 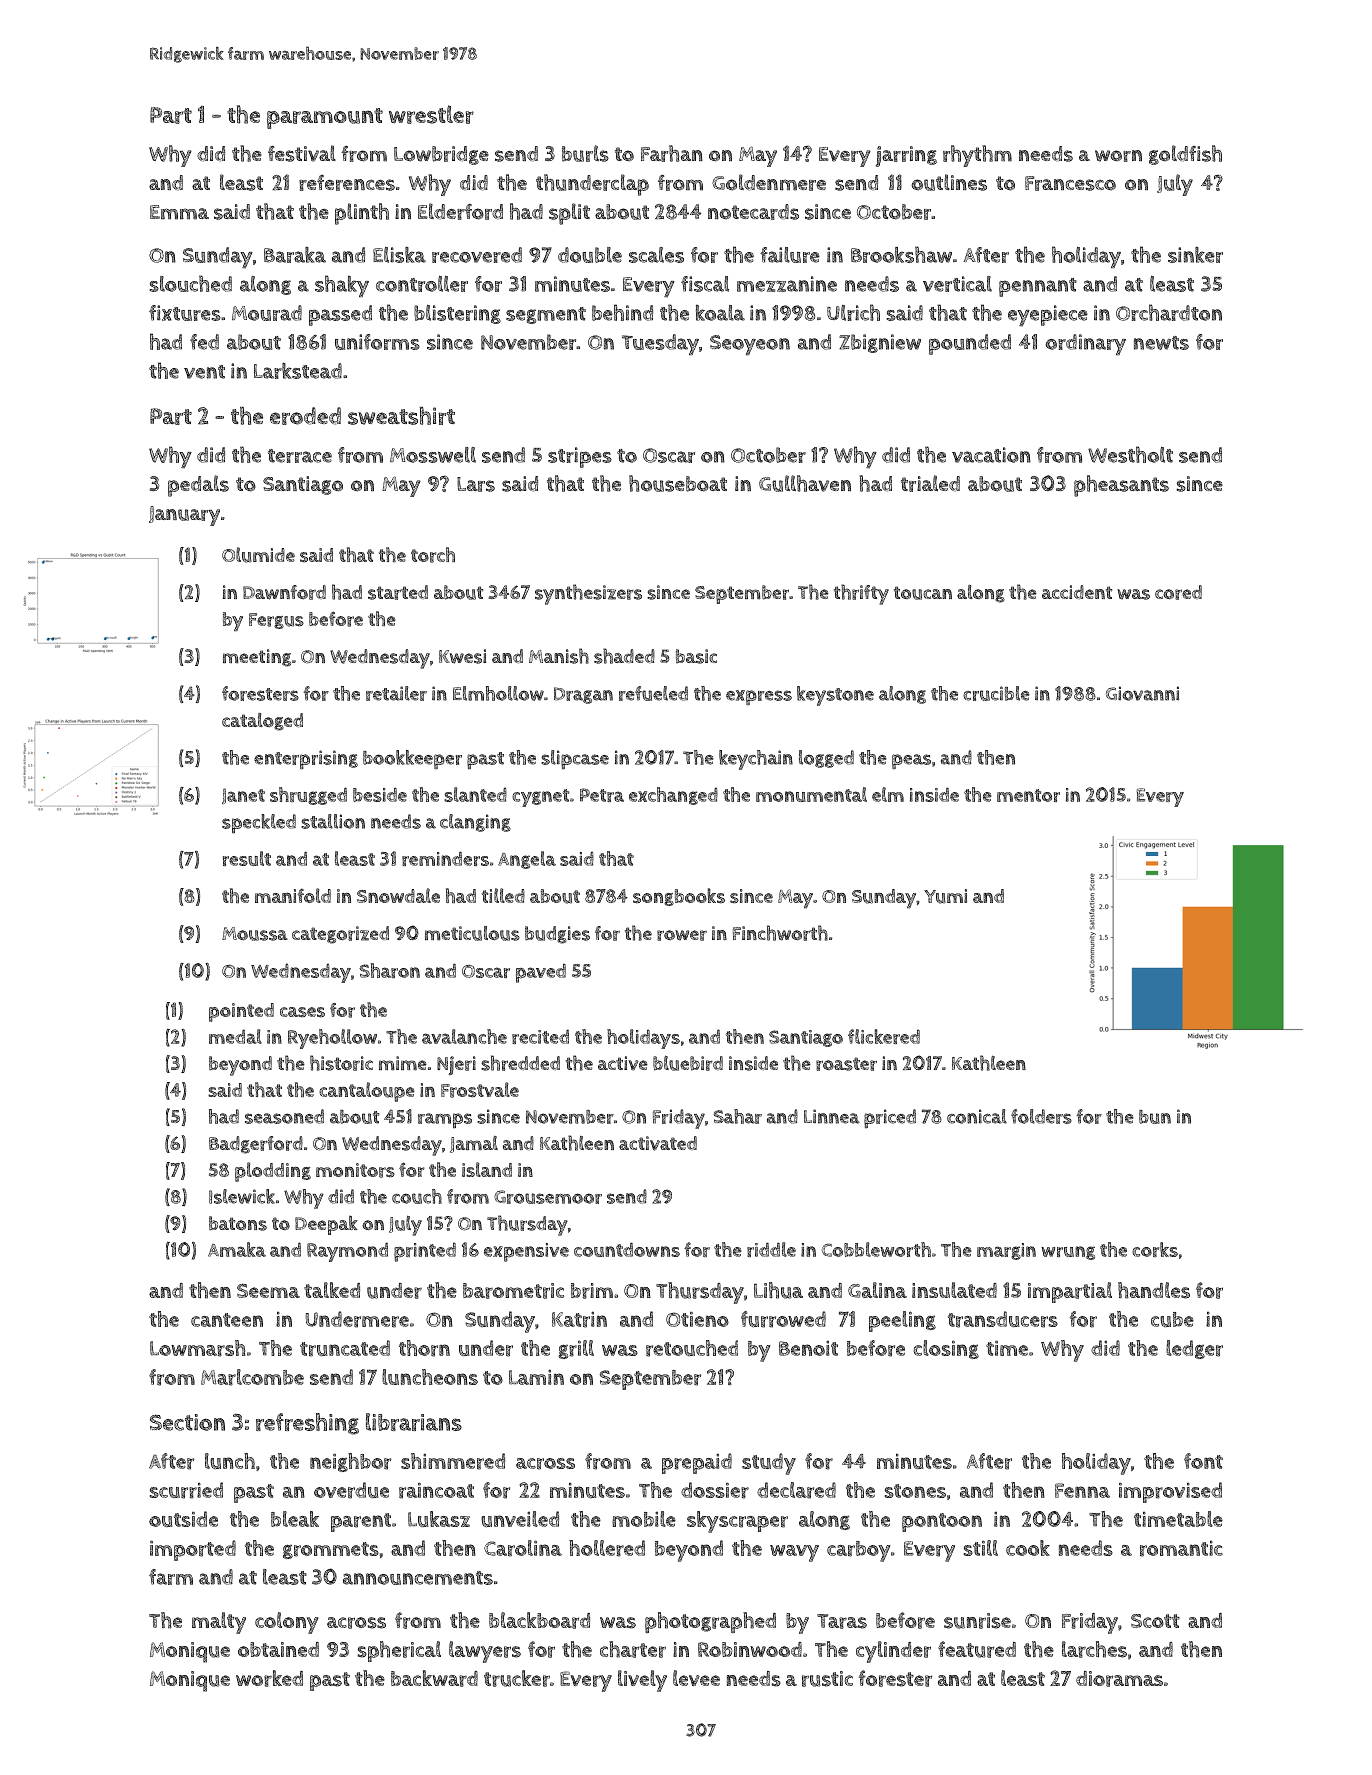 What do you see at coordinates (592, 1291) in the screenshot?
I see `brim` at bounding box center [592, 1291].
